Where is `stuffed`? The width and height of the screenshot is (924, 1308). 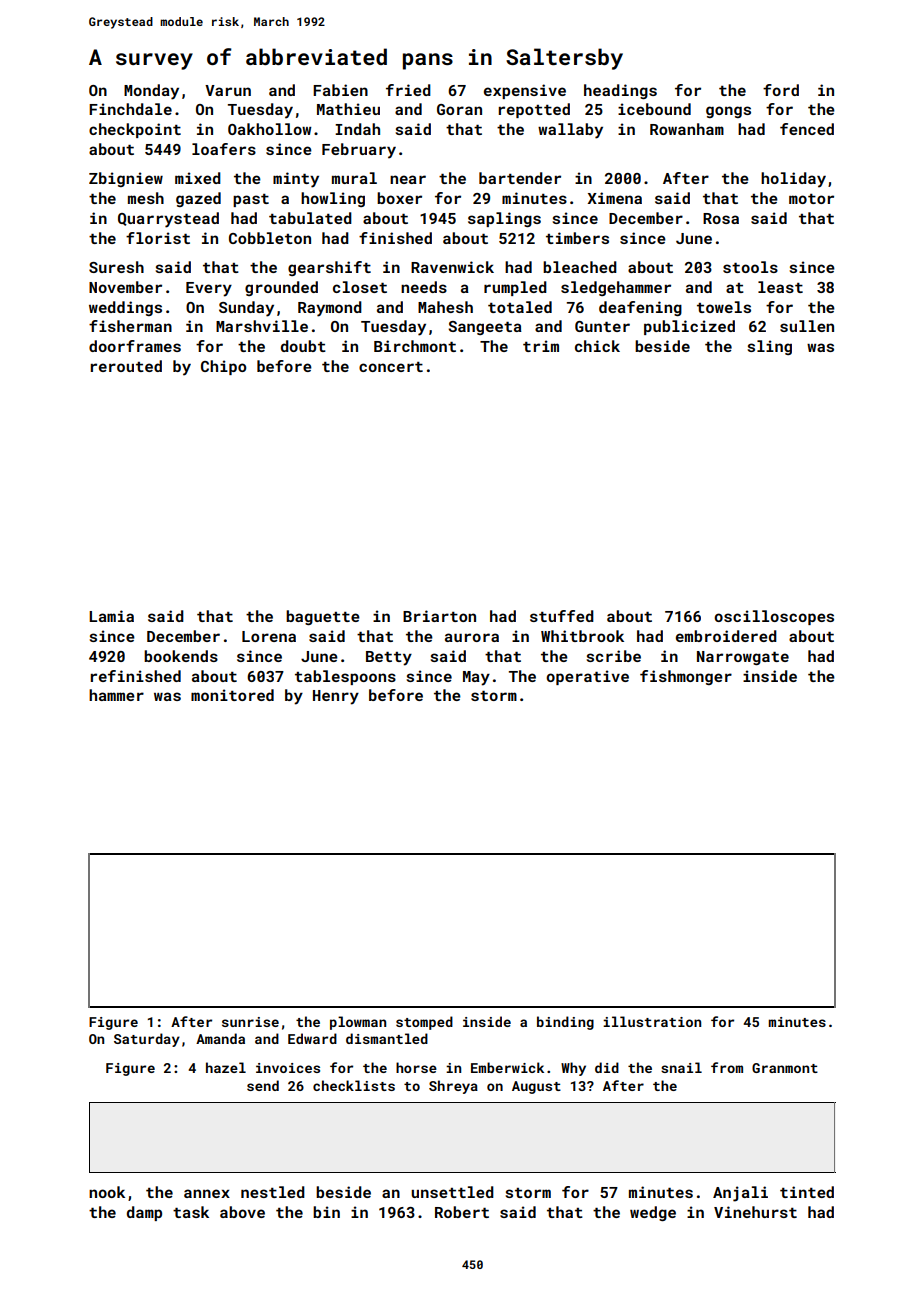
stuffed is located at coordinates (562, 616).
